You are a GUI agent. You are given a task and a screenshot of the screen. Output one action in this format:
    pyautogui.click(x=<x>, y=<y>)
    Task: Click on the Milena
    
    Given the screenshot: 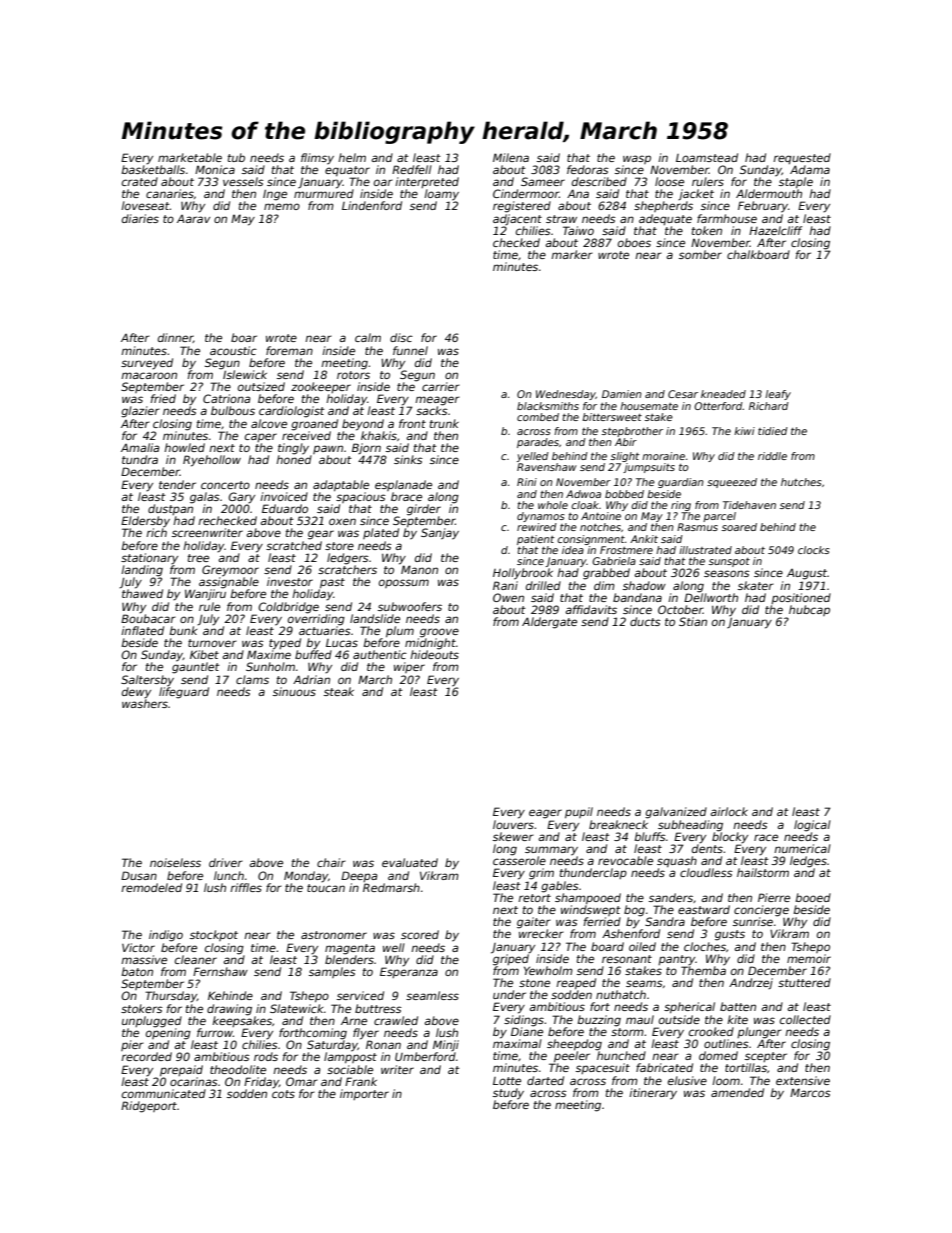 What is the action you would take?
    pyautogui.click(x=511, y=157)
